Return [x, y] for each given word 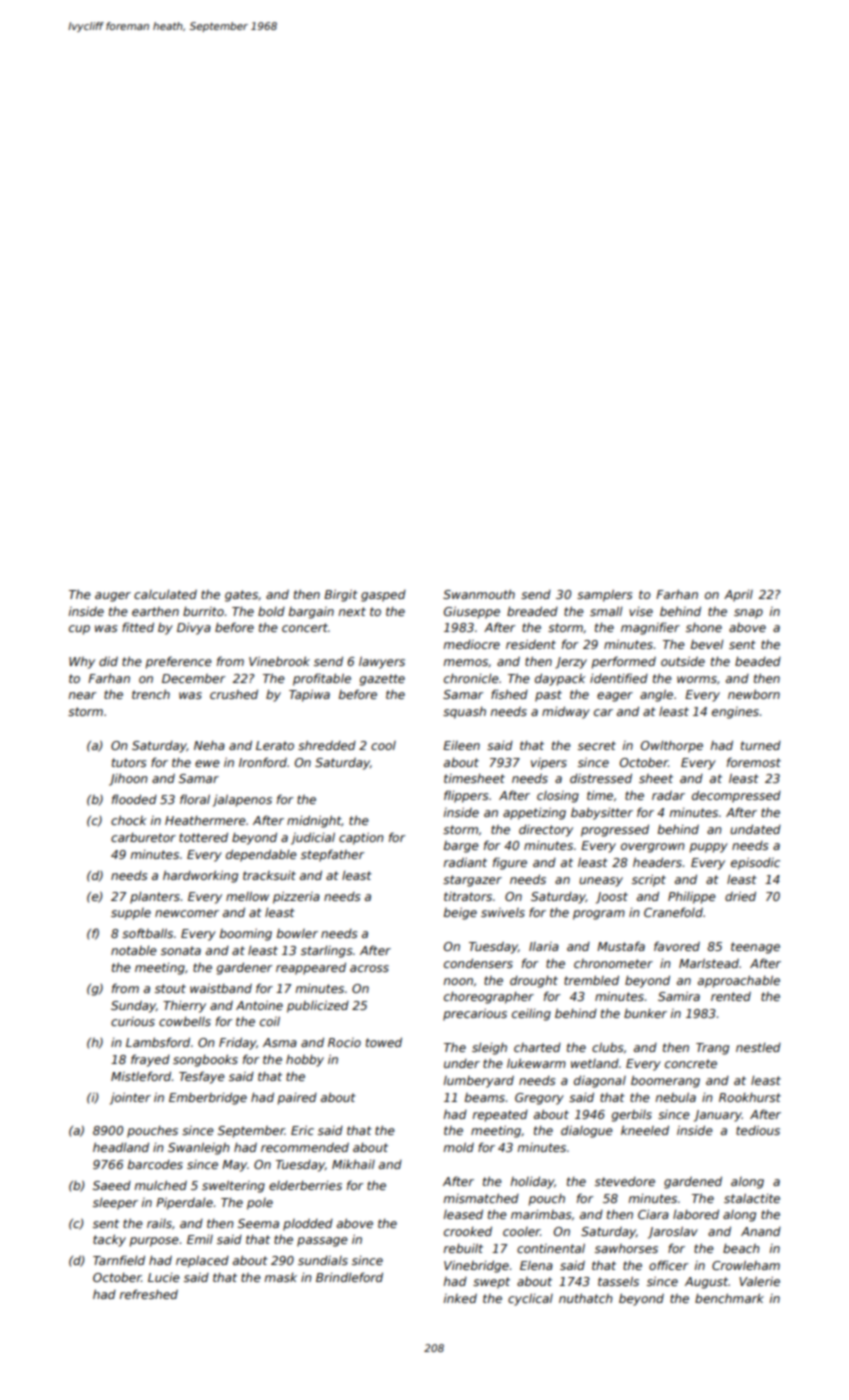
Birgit [341, 595]
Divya [194, 629]
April [738, 596]
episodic [755, 863]
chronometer [613, 963]
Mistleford [141, 1076]
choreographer [489, 998]
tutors [129, 762]
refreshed [149, 1294]
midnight [314, 821]
